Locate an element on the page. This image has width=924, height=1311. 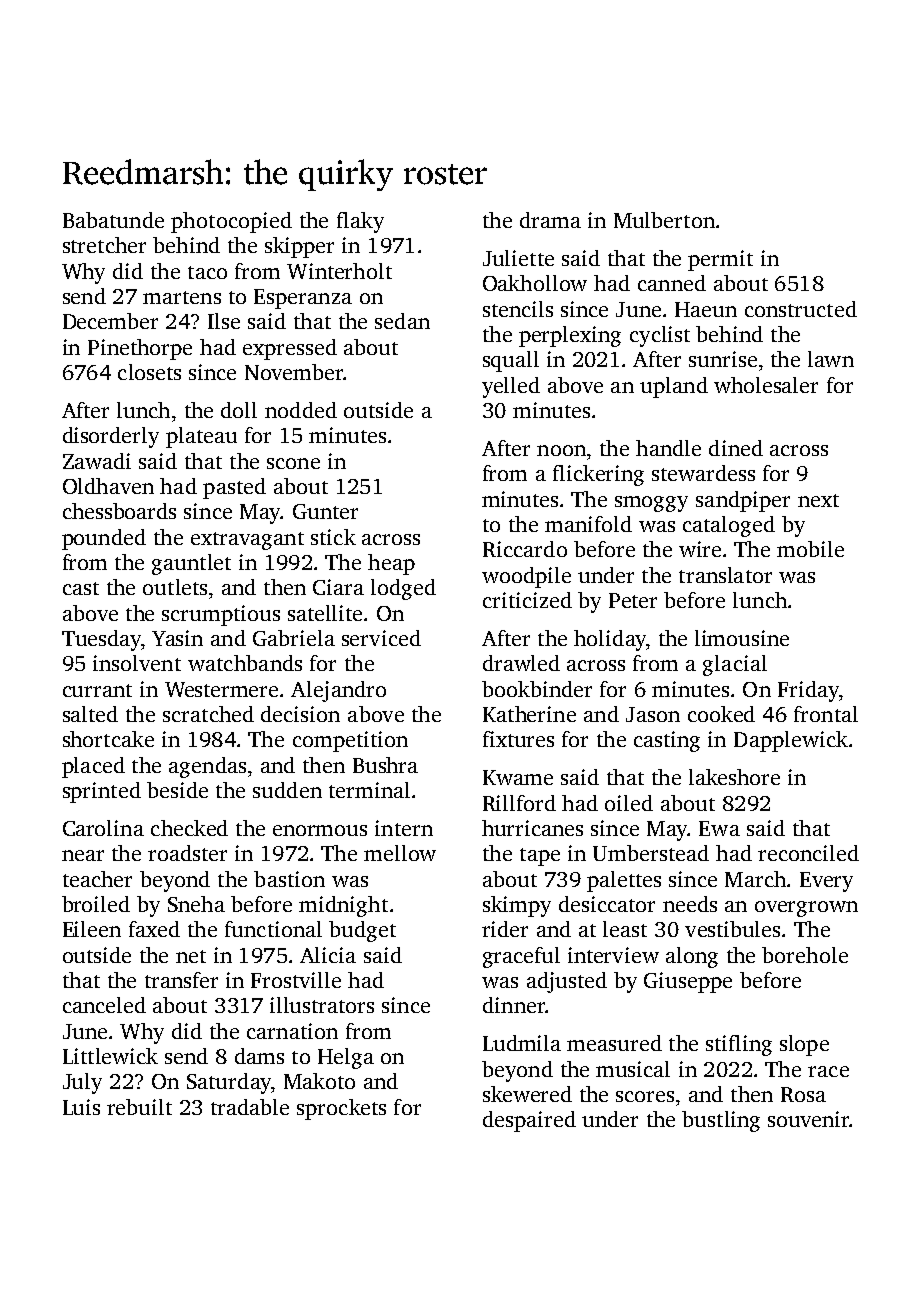
nodded is located at coordinates (301, 410).
